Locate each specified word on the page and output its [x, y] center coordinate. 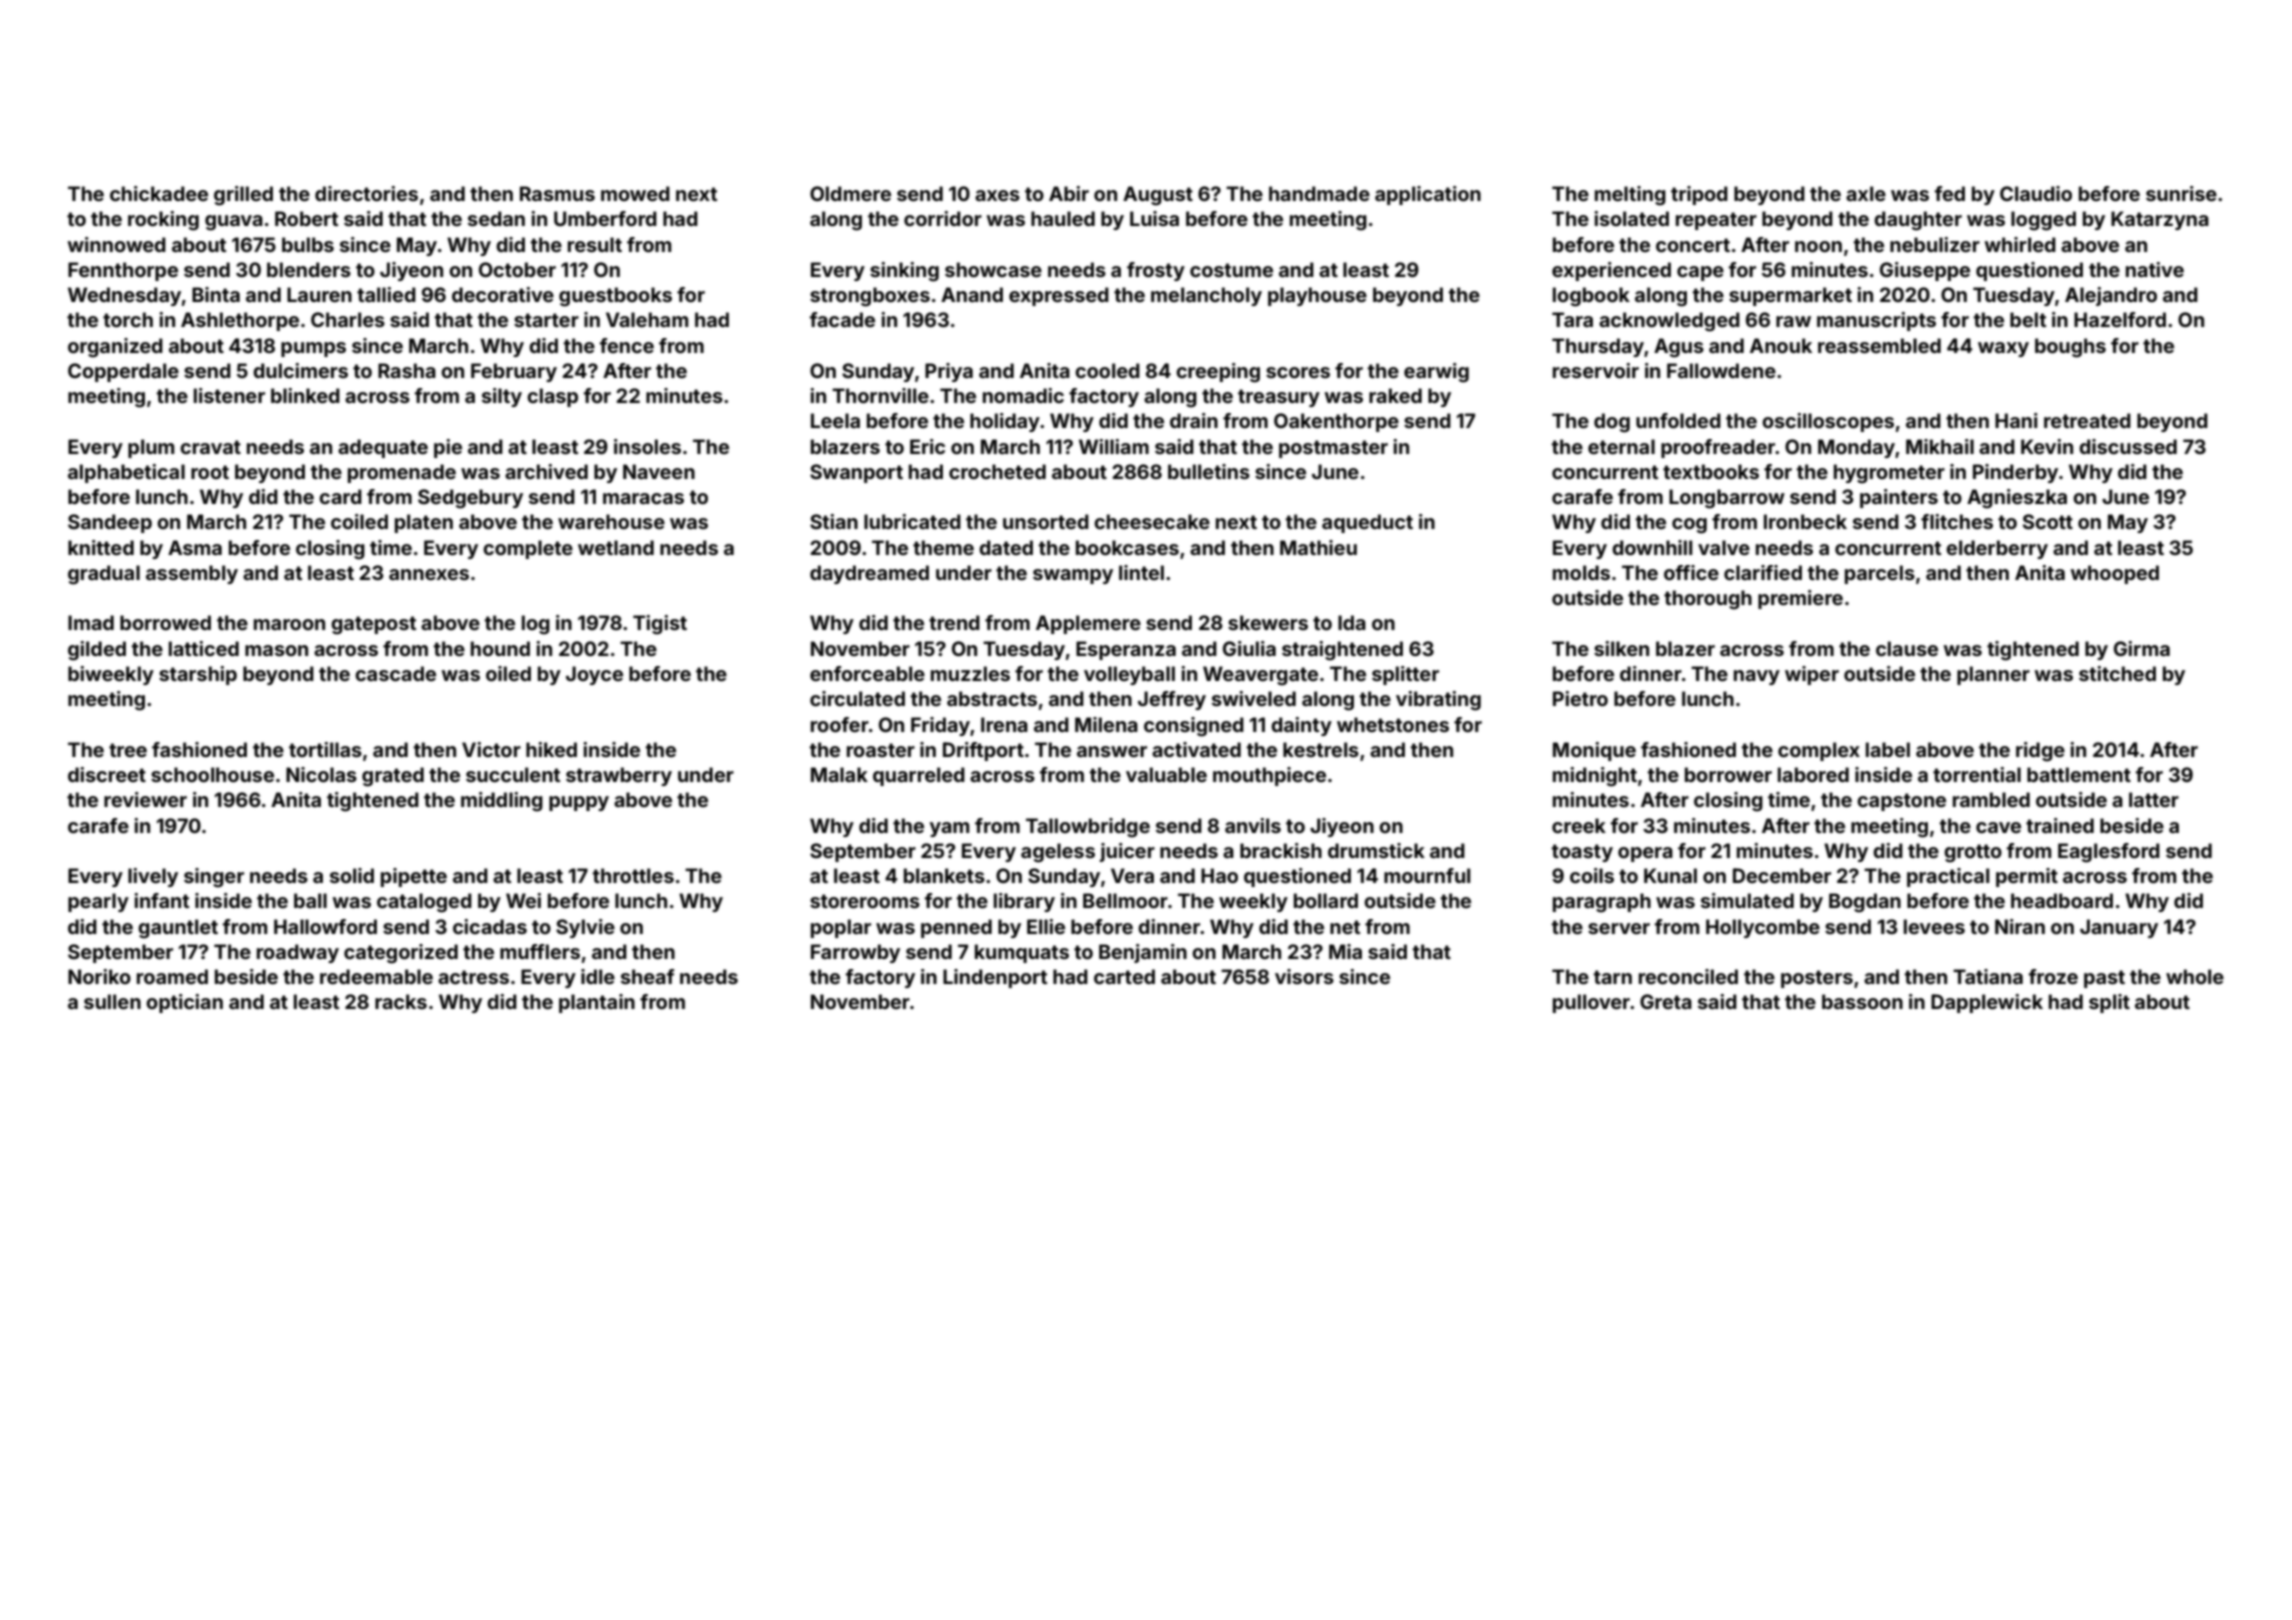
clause [1907, 648]
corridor [943, 218]
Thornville [880, 395]
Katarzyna [2160, 220]
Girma [2142, 648]
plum [151, 448]
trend [954, 622]
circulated [857, 698]
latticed [204, 648]
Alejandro [2111, 296]
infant [161, 900]
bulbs [308, 244]
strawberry [619, 776]
